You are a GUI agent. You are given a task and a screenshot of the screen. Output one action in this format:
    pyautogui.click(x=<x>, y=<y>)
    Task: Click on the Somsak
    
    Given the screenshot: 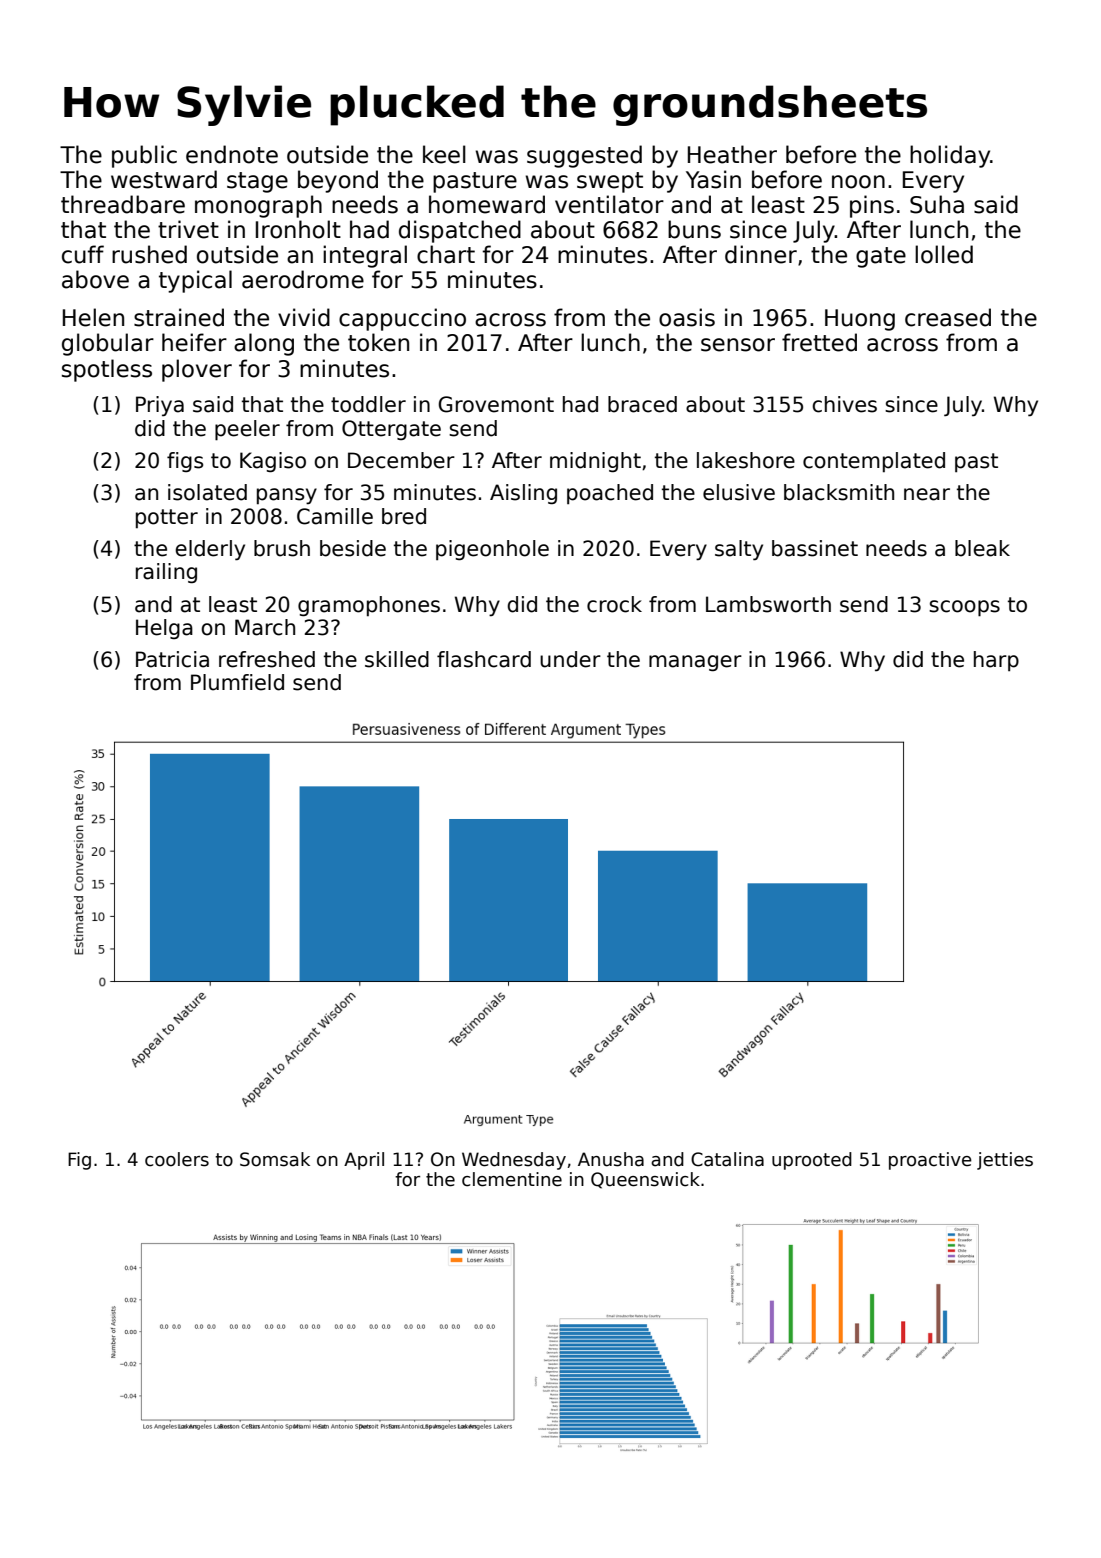 What is the action you would take?
    pyautogui.click(x=275, y=1159)
